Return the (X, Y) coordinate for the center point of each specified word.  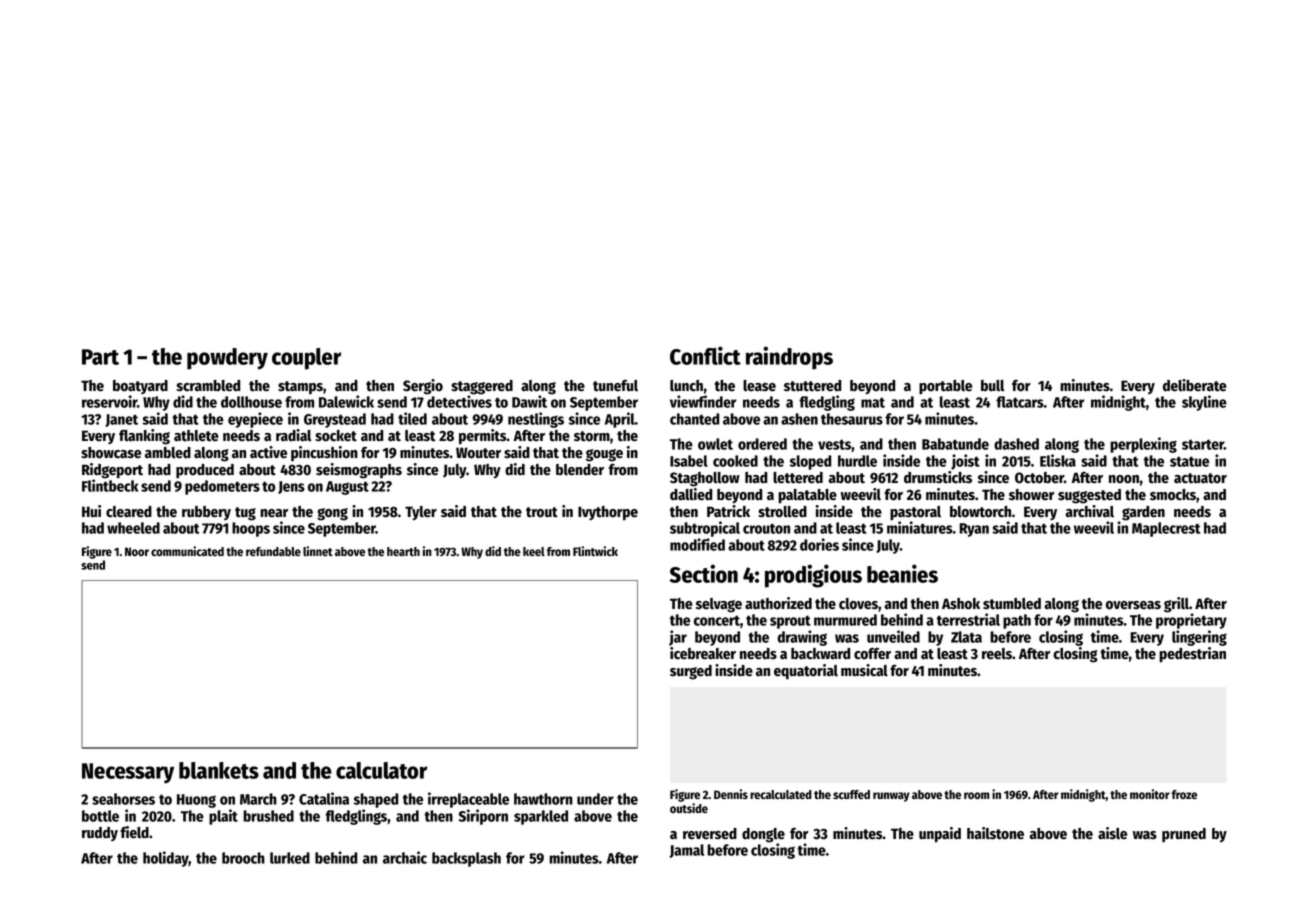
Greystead (335, 420)
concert (717, 620)
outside (689, 808)
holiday (166, 859)
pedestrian (1192, 655)
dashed (1016, 444)
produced (205, 471)
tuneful (615, 386)
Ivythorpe (608, 513)
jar (678, 638)
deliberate (1195, 385)
